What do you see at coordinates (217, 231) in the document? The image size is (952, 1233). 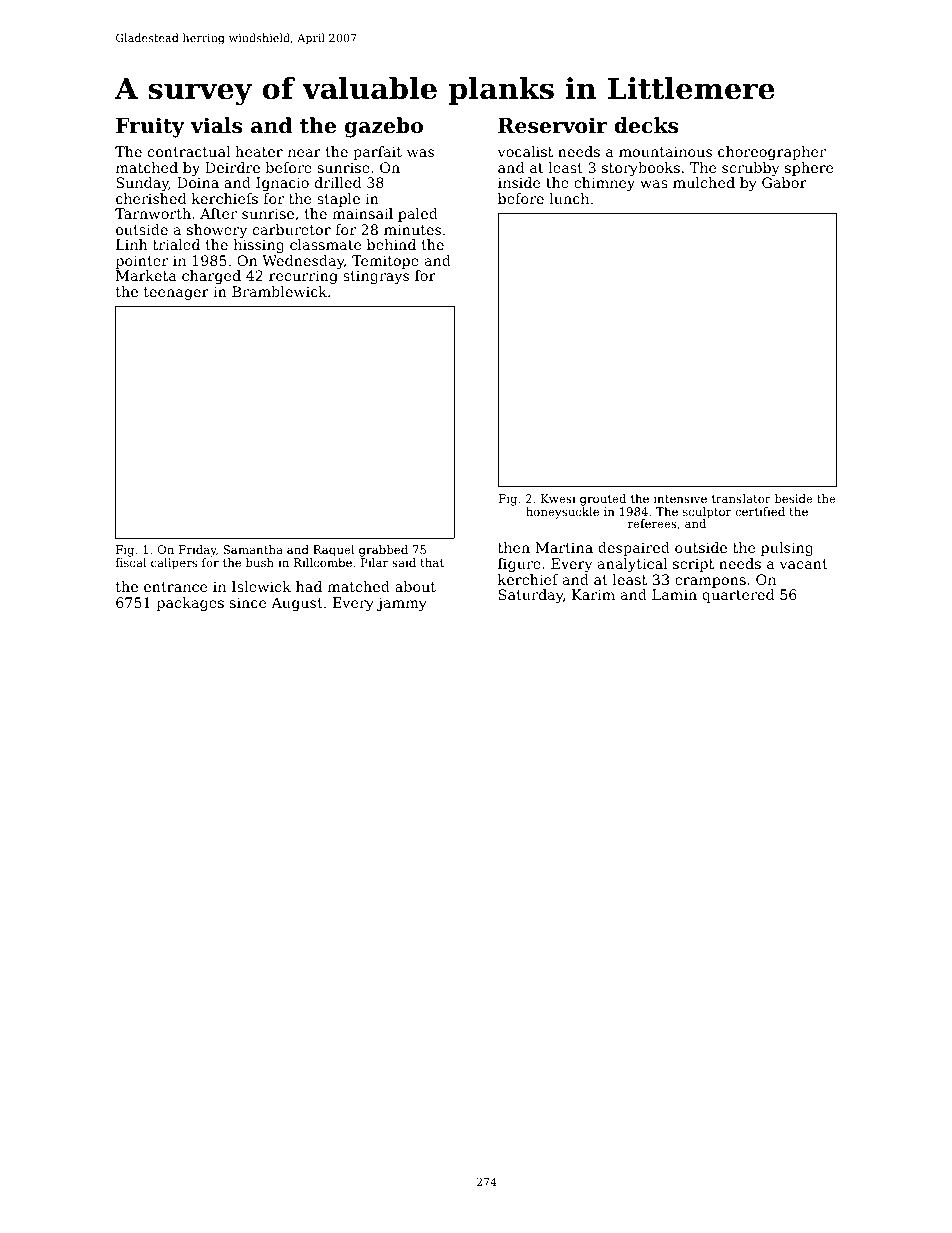 I see `showery` at bounding box center [217, 231].
